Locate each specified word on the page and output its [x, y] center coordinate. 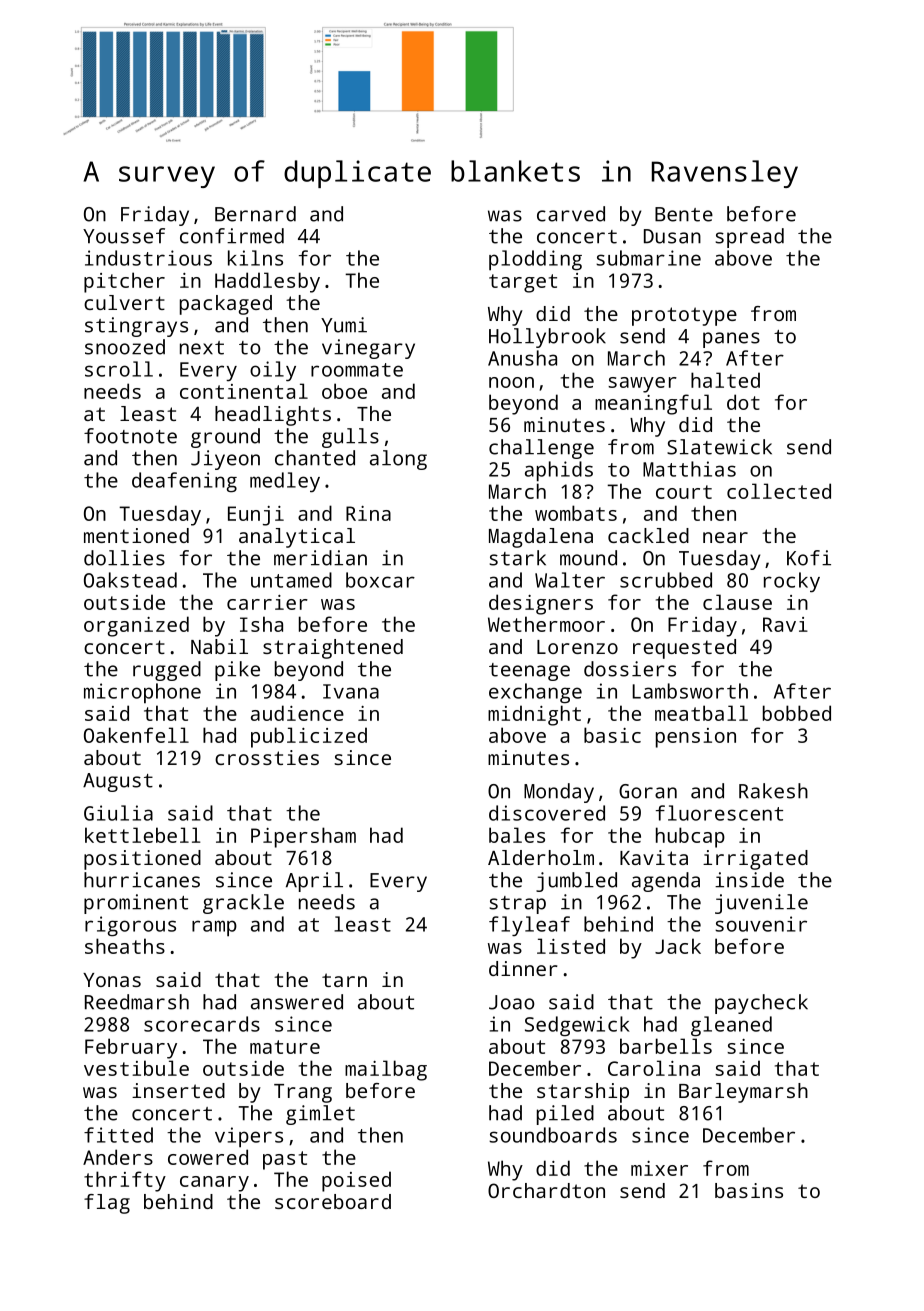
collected [779, 491]
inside [749, 880]
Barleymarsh [743, 1093]
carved [571, 214]
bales [517, 835]
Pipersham [303, 837]
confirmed [232, 236]
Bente [684, 214]
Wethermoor [546, 624]
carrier [267, 602]
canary [214, 1184]
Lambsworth [690, 691]
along [398, 460]
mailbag [386, 1070]
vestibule [136, 1068]
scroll [119, 369]
